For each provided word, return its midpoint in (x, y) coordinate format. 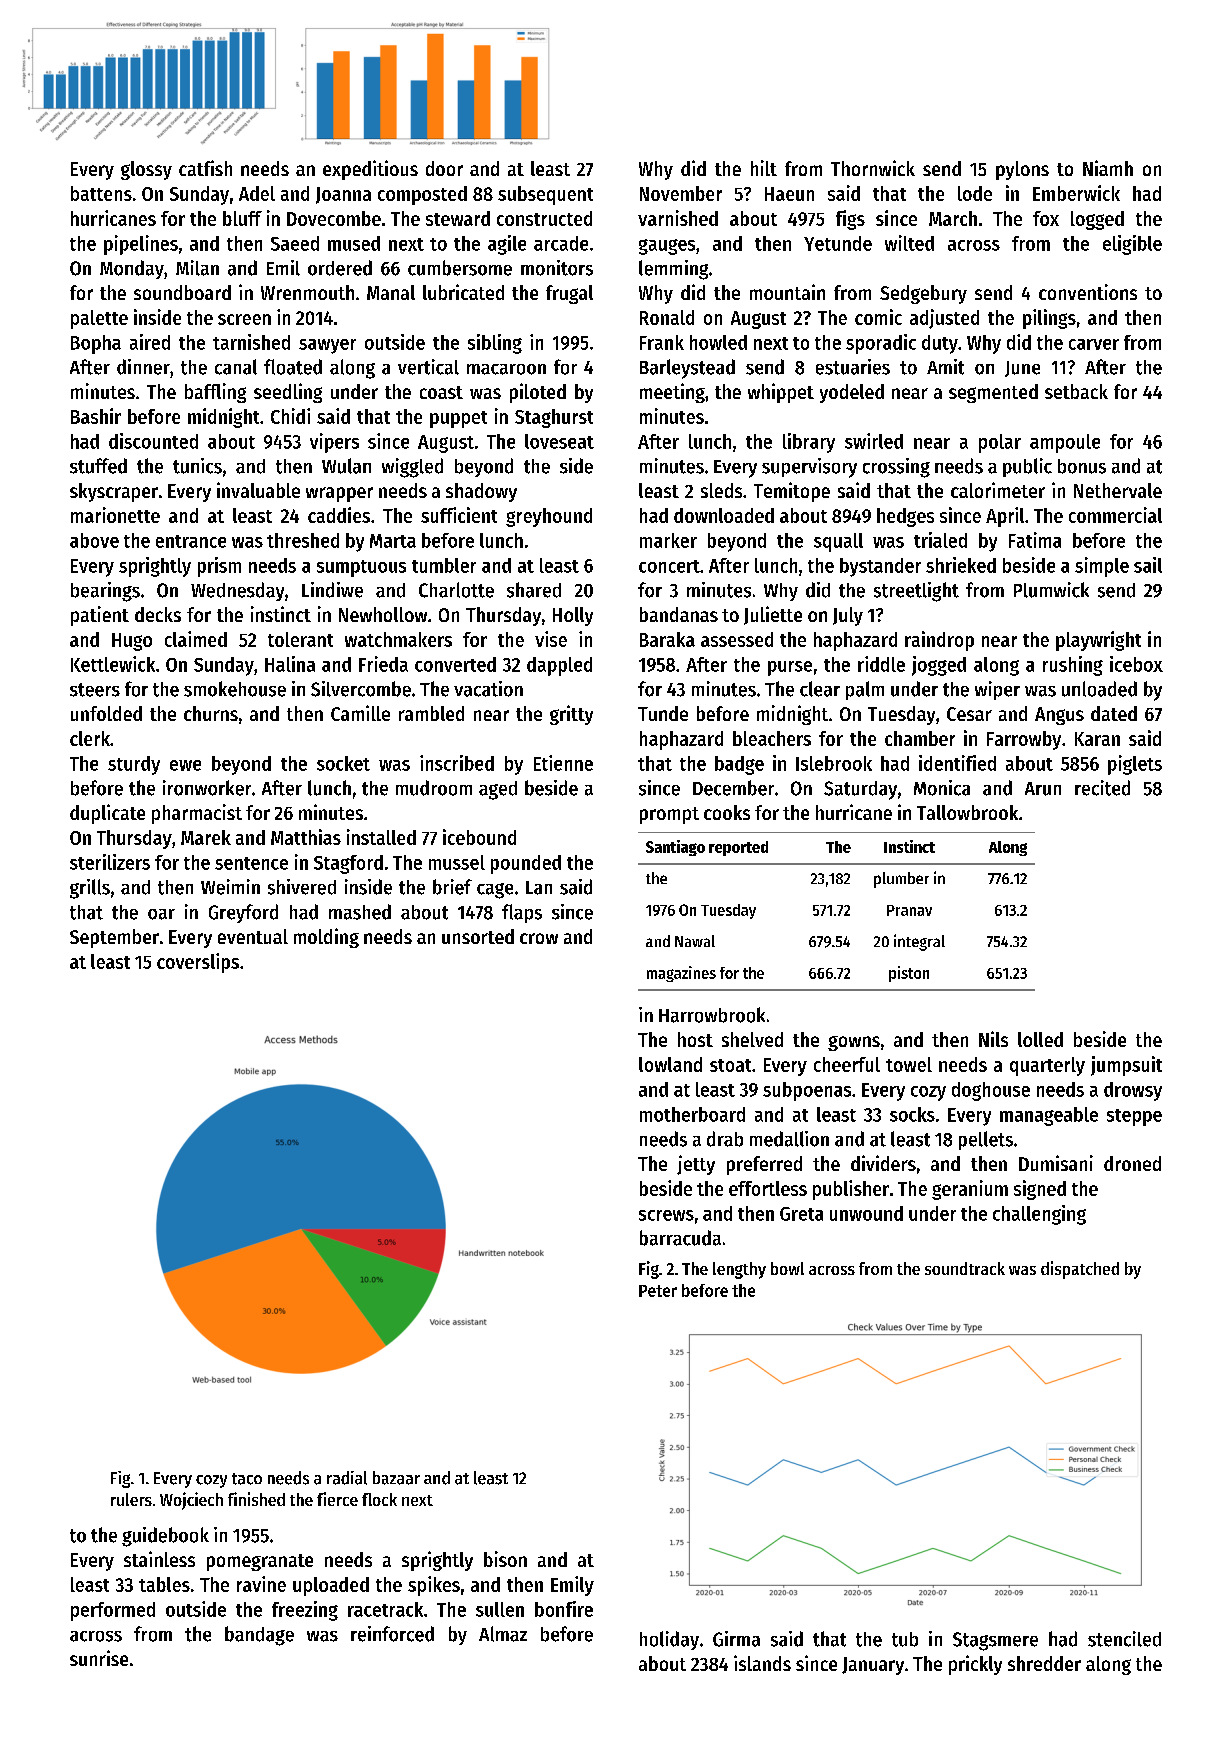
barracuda (680, 1238)
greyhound (549, 517)
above (94, 540)
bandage (259, 1636)
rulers (131, 1499)
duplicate (107, 814)
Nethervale (1118, 490)
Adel (257, 193)
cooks (727, 812)
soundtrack (965, 1268)
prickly (975, 1665)
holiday (669, 1640)
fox (1046, 218)
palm (865, 690)
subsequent (545, 195)
